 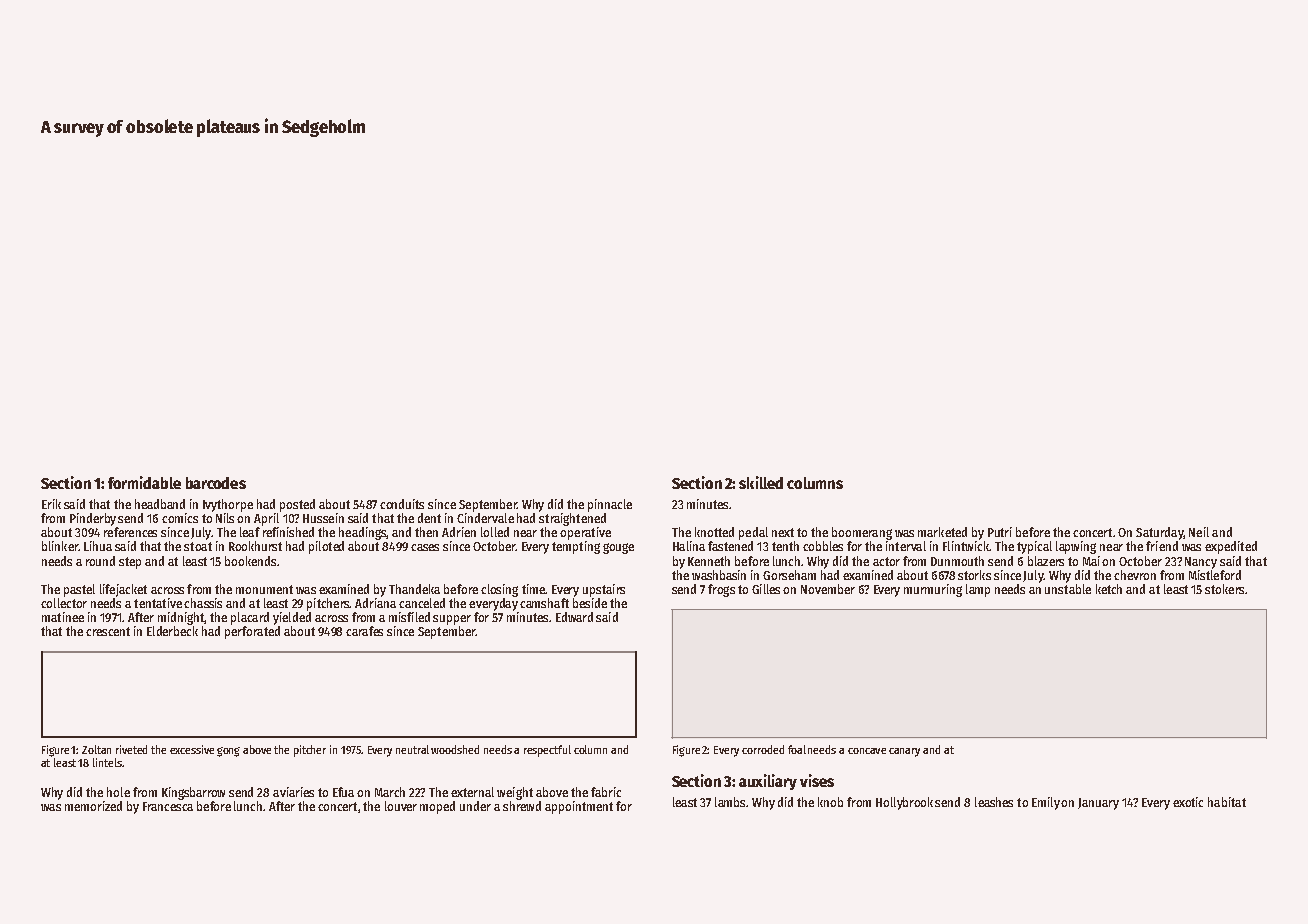 I want to click on corroded, so click(x=763, y=749).
